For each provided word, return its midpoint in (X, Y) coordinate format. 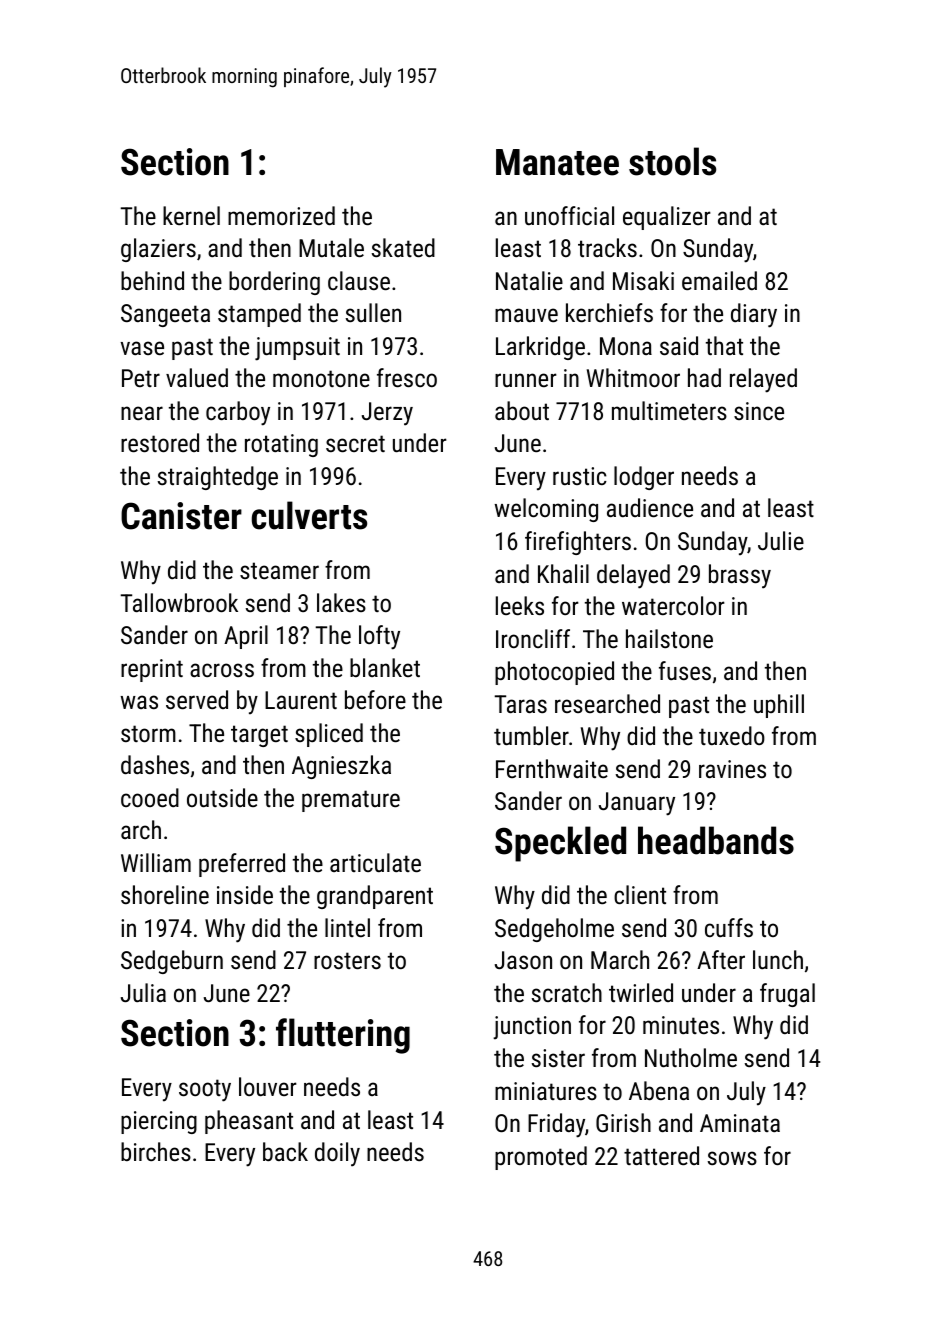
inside (245, 894)
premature (351, 801)
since (759, 411)
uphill (779, 706)
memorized (281, 215)
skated (403, 247)
